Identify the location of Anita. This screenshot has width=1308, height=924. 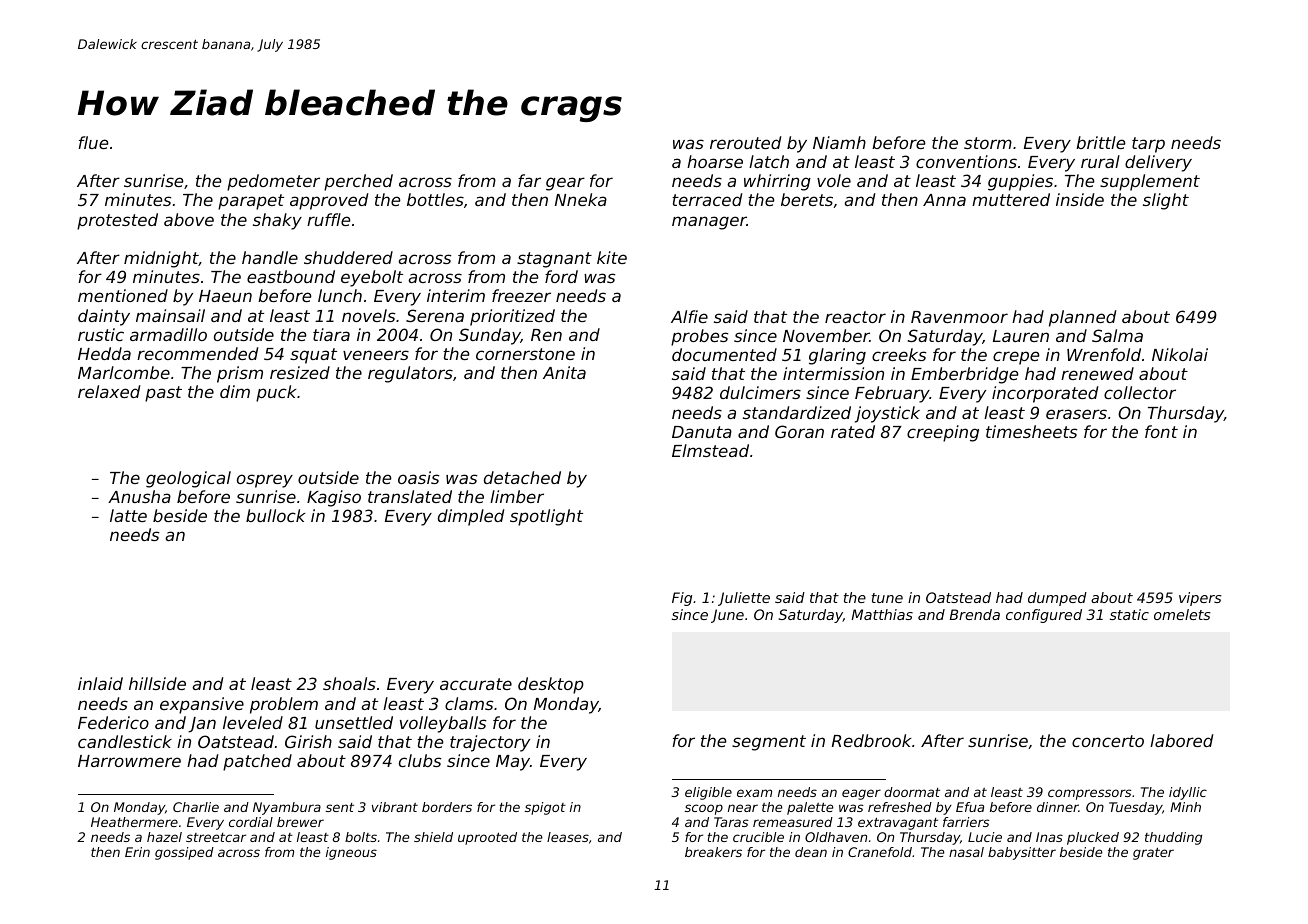
(564, 372).
